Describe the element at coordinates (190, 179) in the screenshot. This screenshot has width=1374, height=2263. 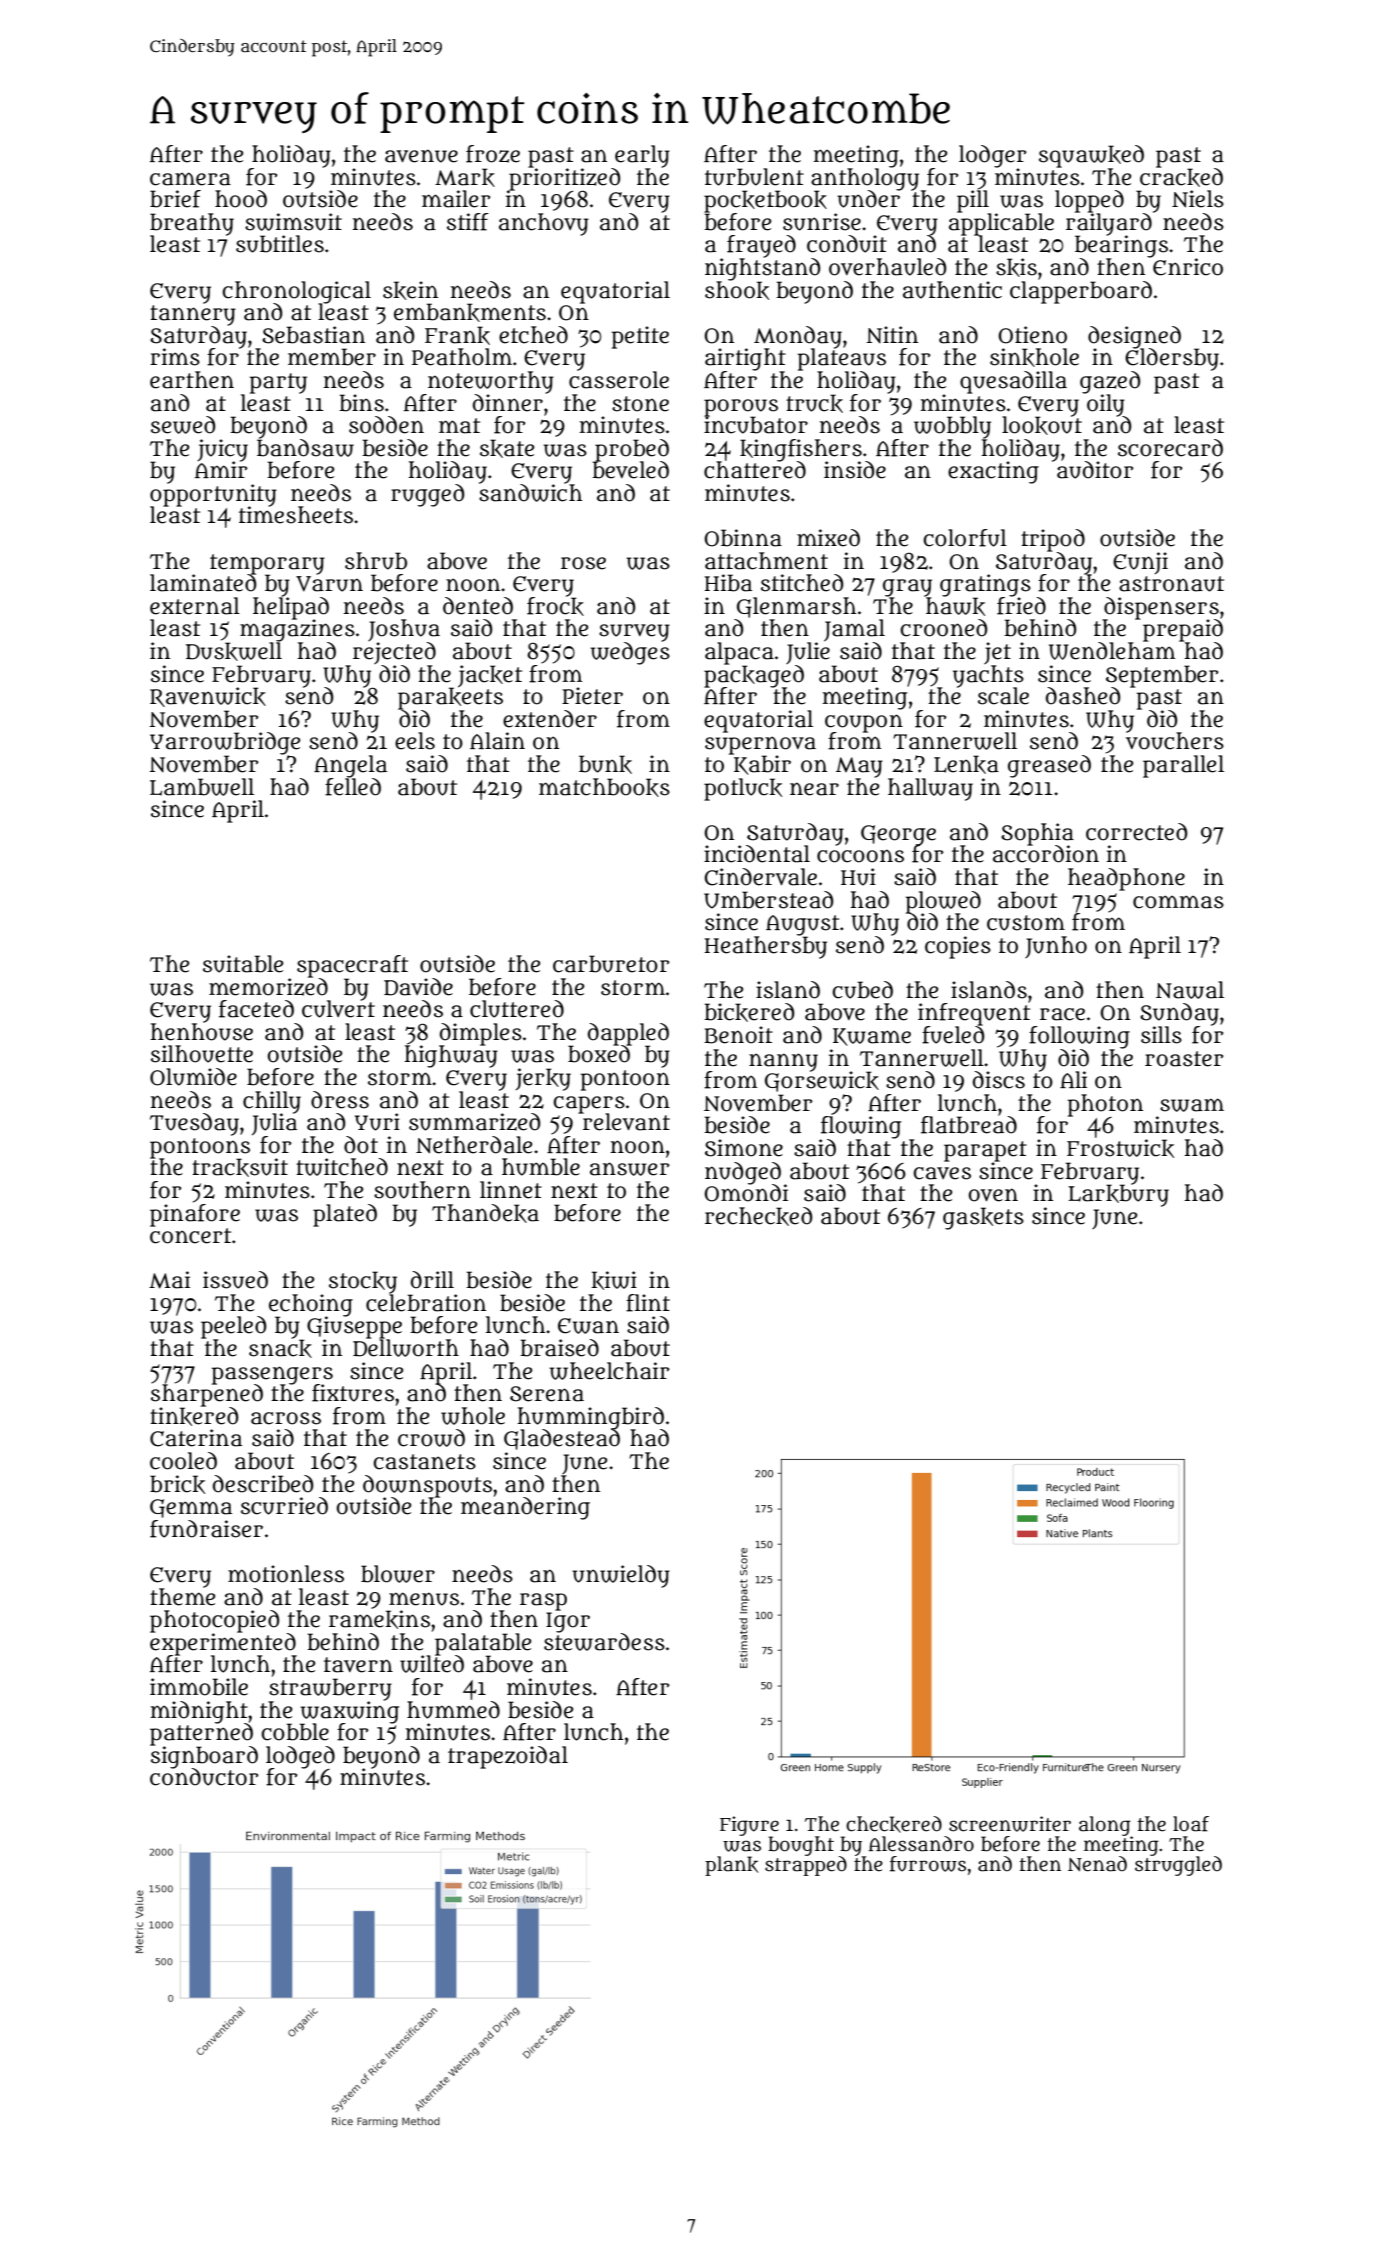
I see `camera` at that location.
